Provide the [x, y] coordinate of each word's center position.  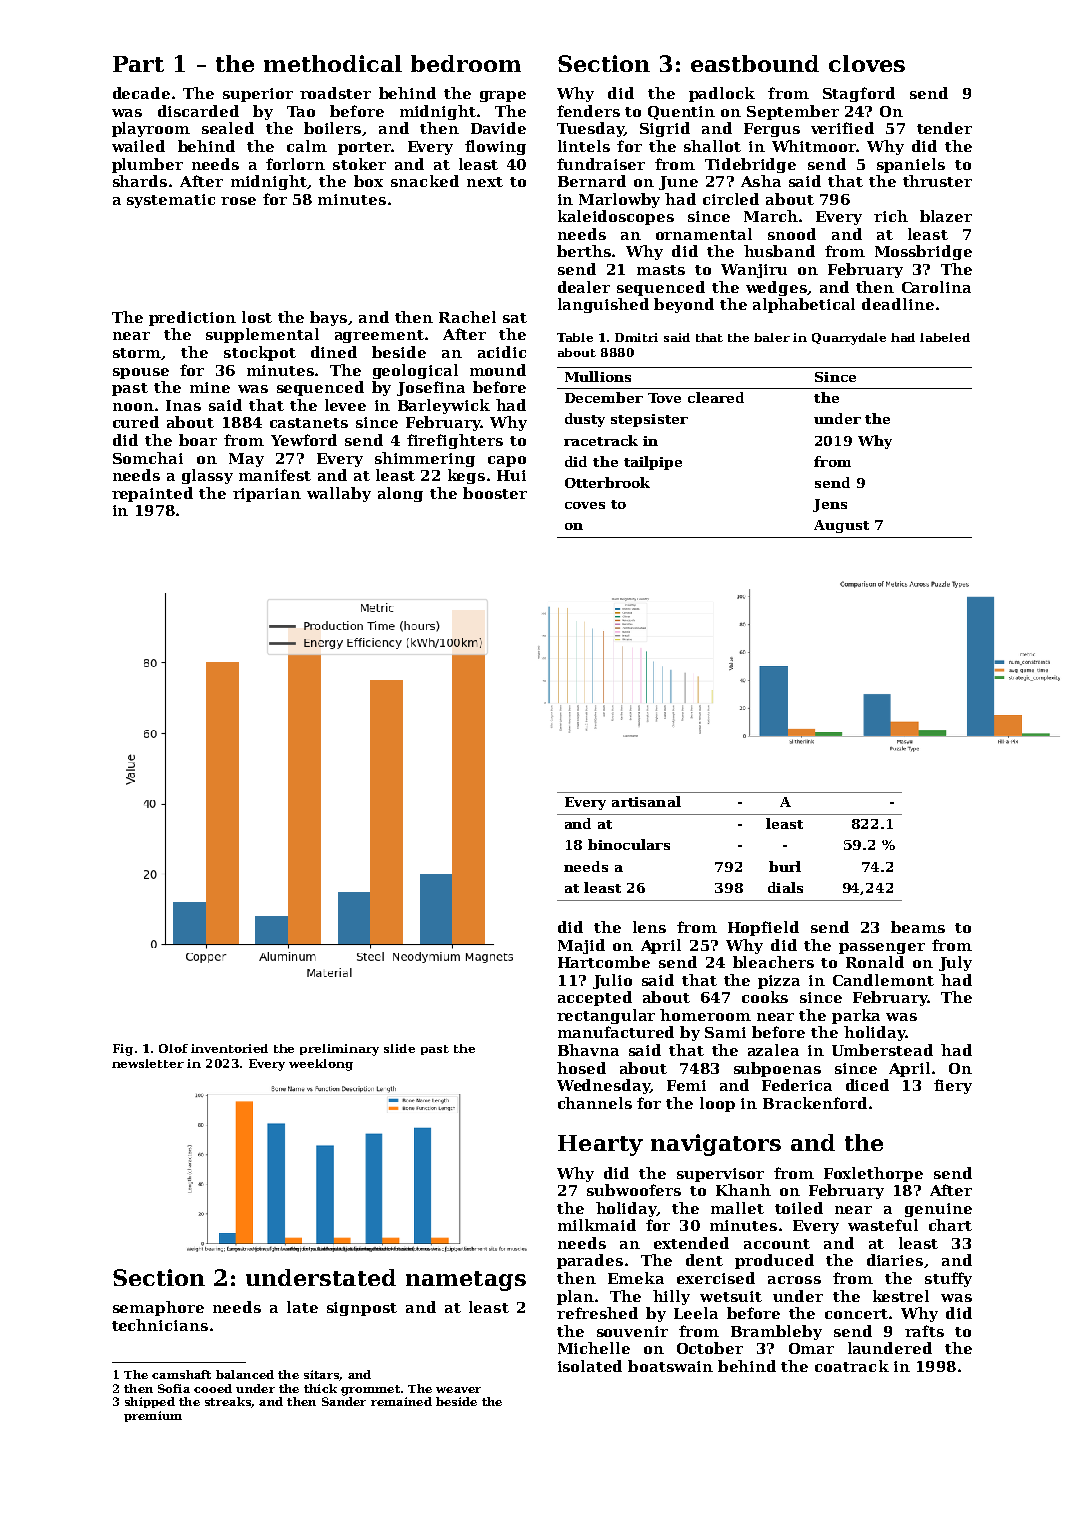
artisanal [646, 801]
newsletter [148, 1063]
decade [141, 93]
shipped [150, 1402]
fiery [953, 1086]
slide [399, 1048]
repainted [152, 494]
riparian [267, 495]
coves [585, 505]
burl [785, 866]
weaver [458, 1390]
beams [918, 927]
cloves [867, 63]
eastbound [755, 63]
